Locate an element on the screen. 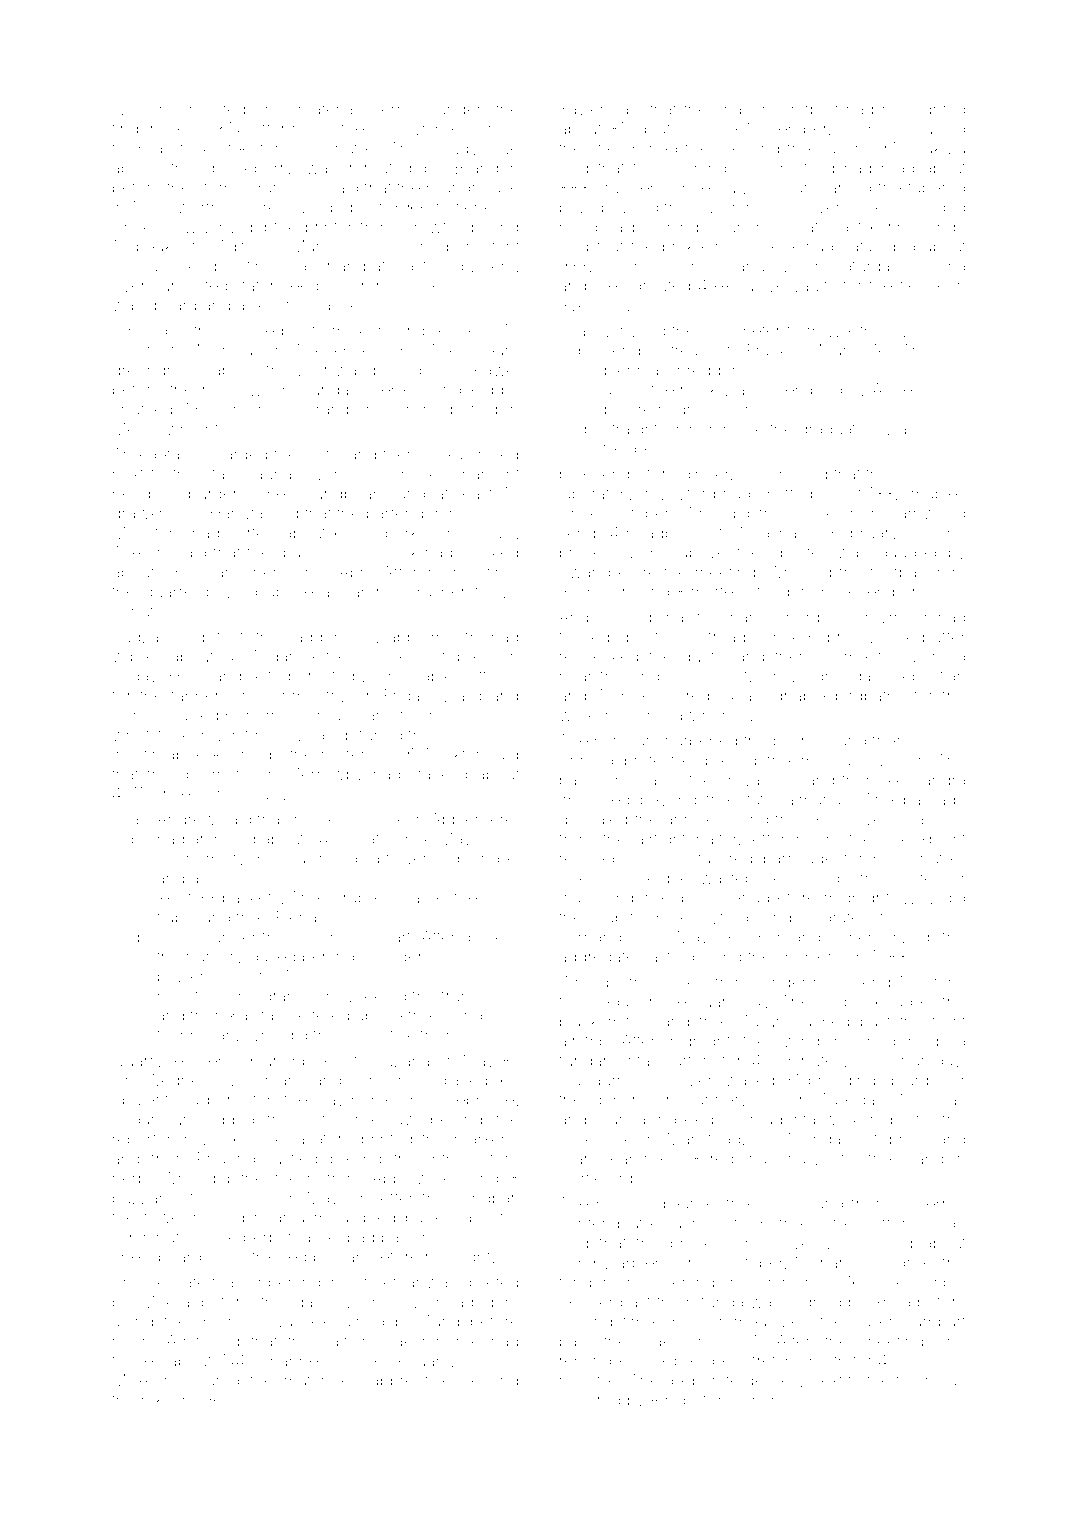  gauged is located at coordinates (907, 554).
